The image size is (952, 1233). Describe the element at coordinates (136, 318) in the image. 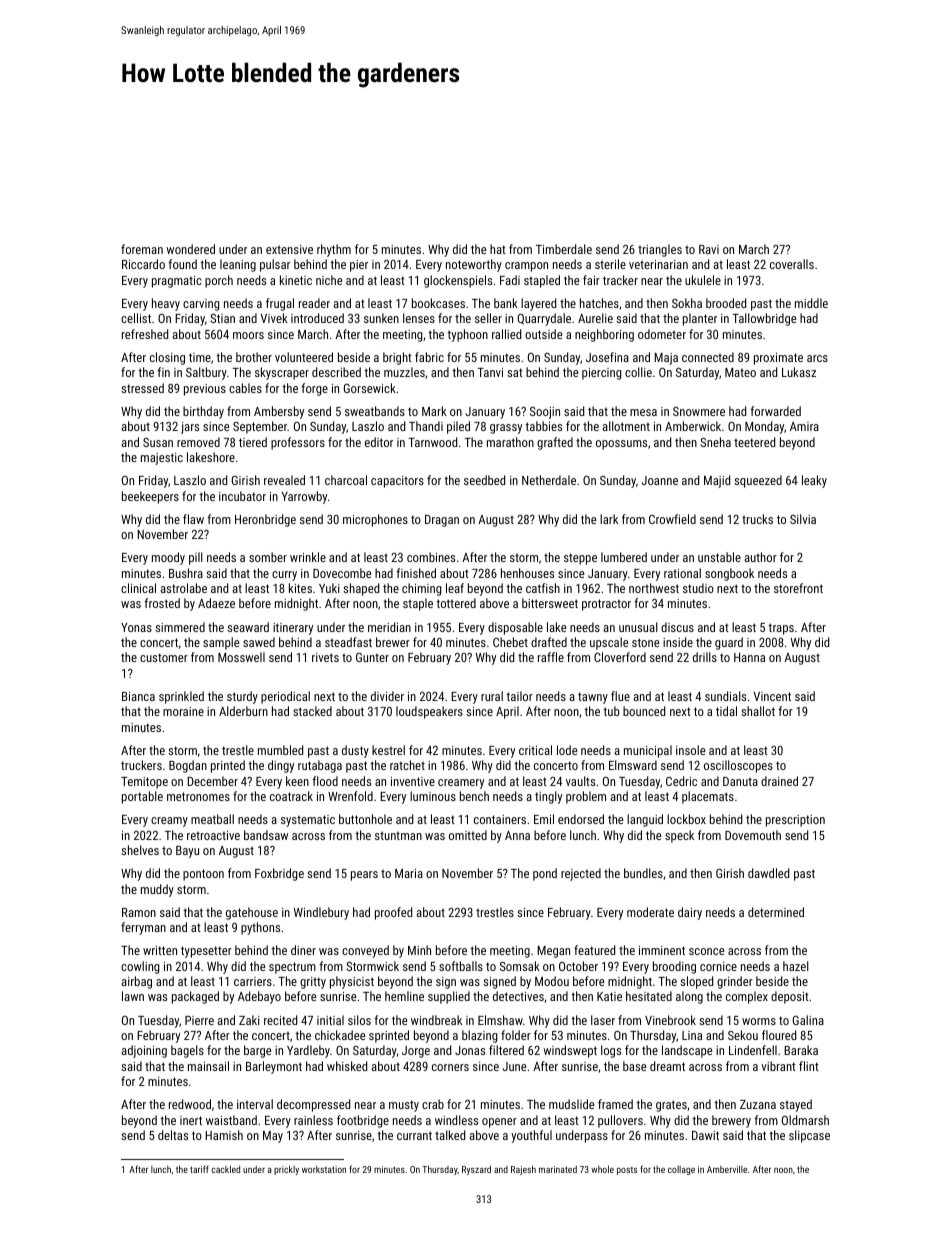

I see `cellist` at that location.
